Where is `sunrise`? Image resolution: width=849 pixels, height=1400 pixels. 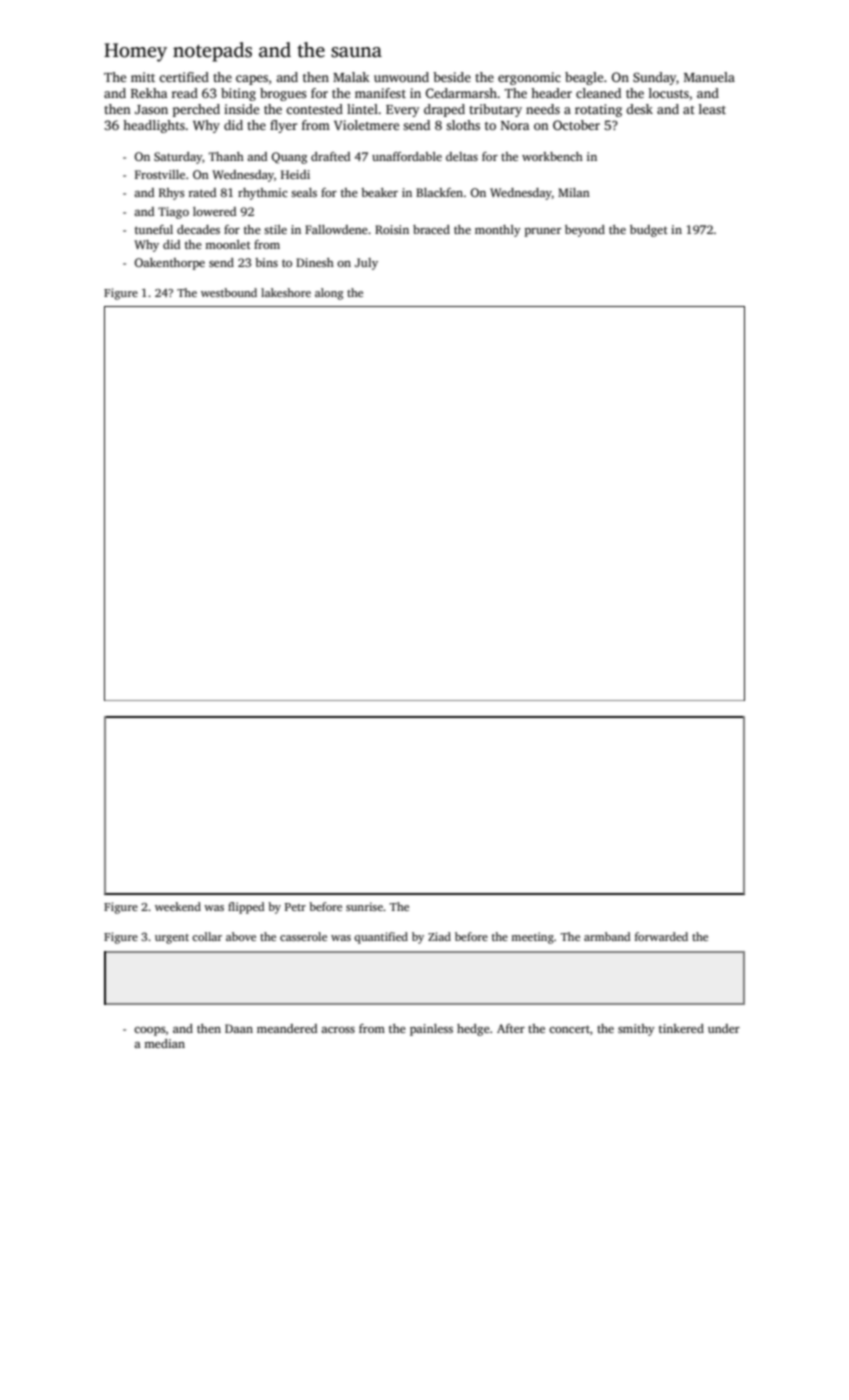
sunrise is located at coordinates (364, 906).
